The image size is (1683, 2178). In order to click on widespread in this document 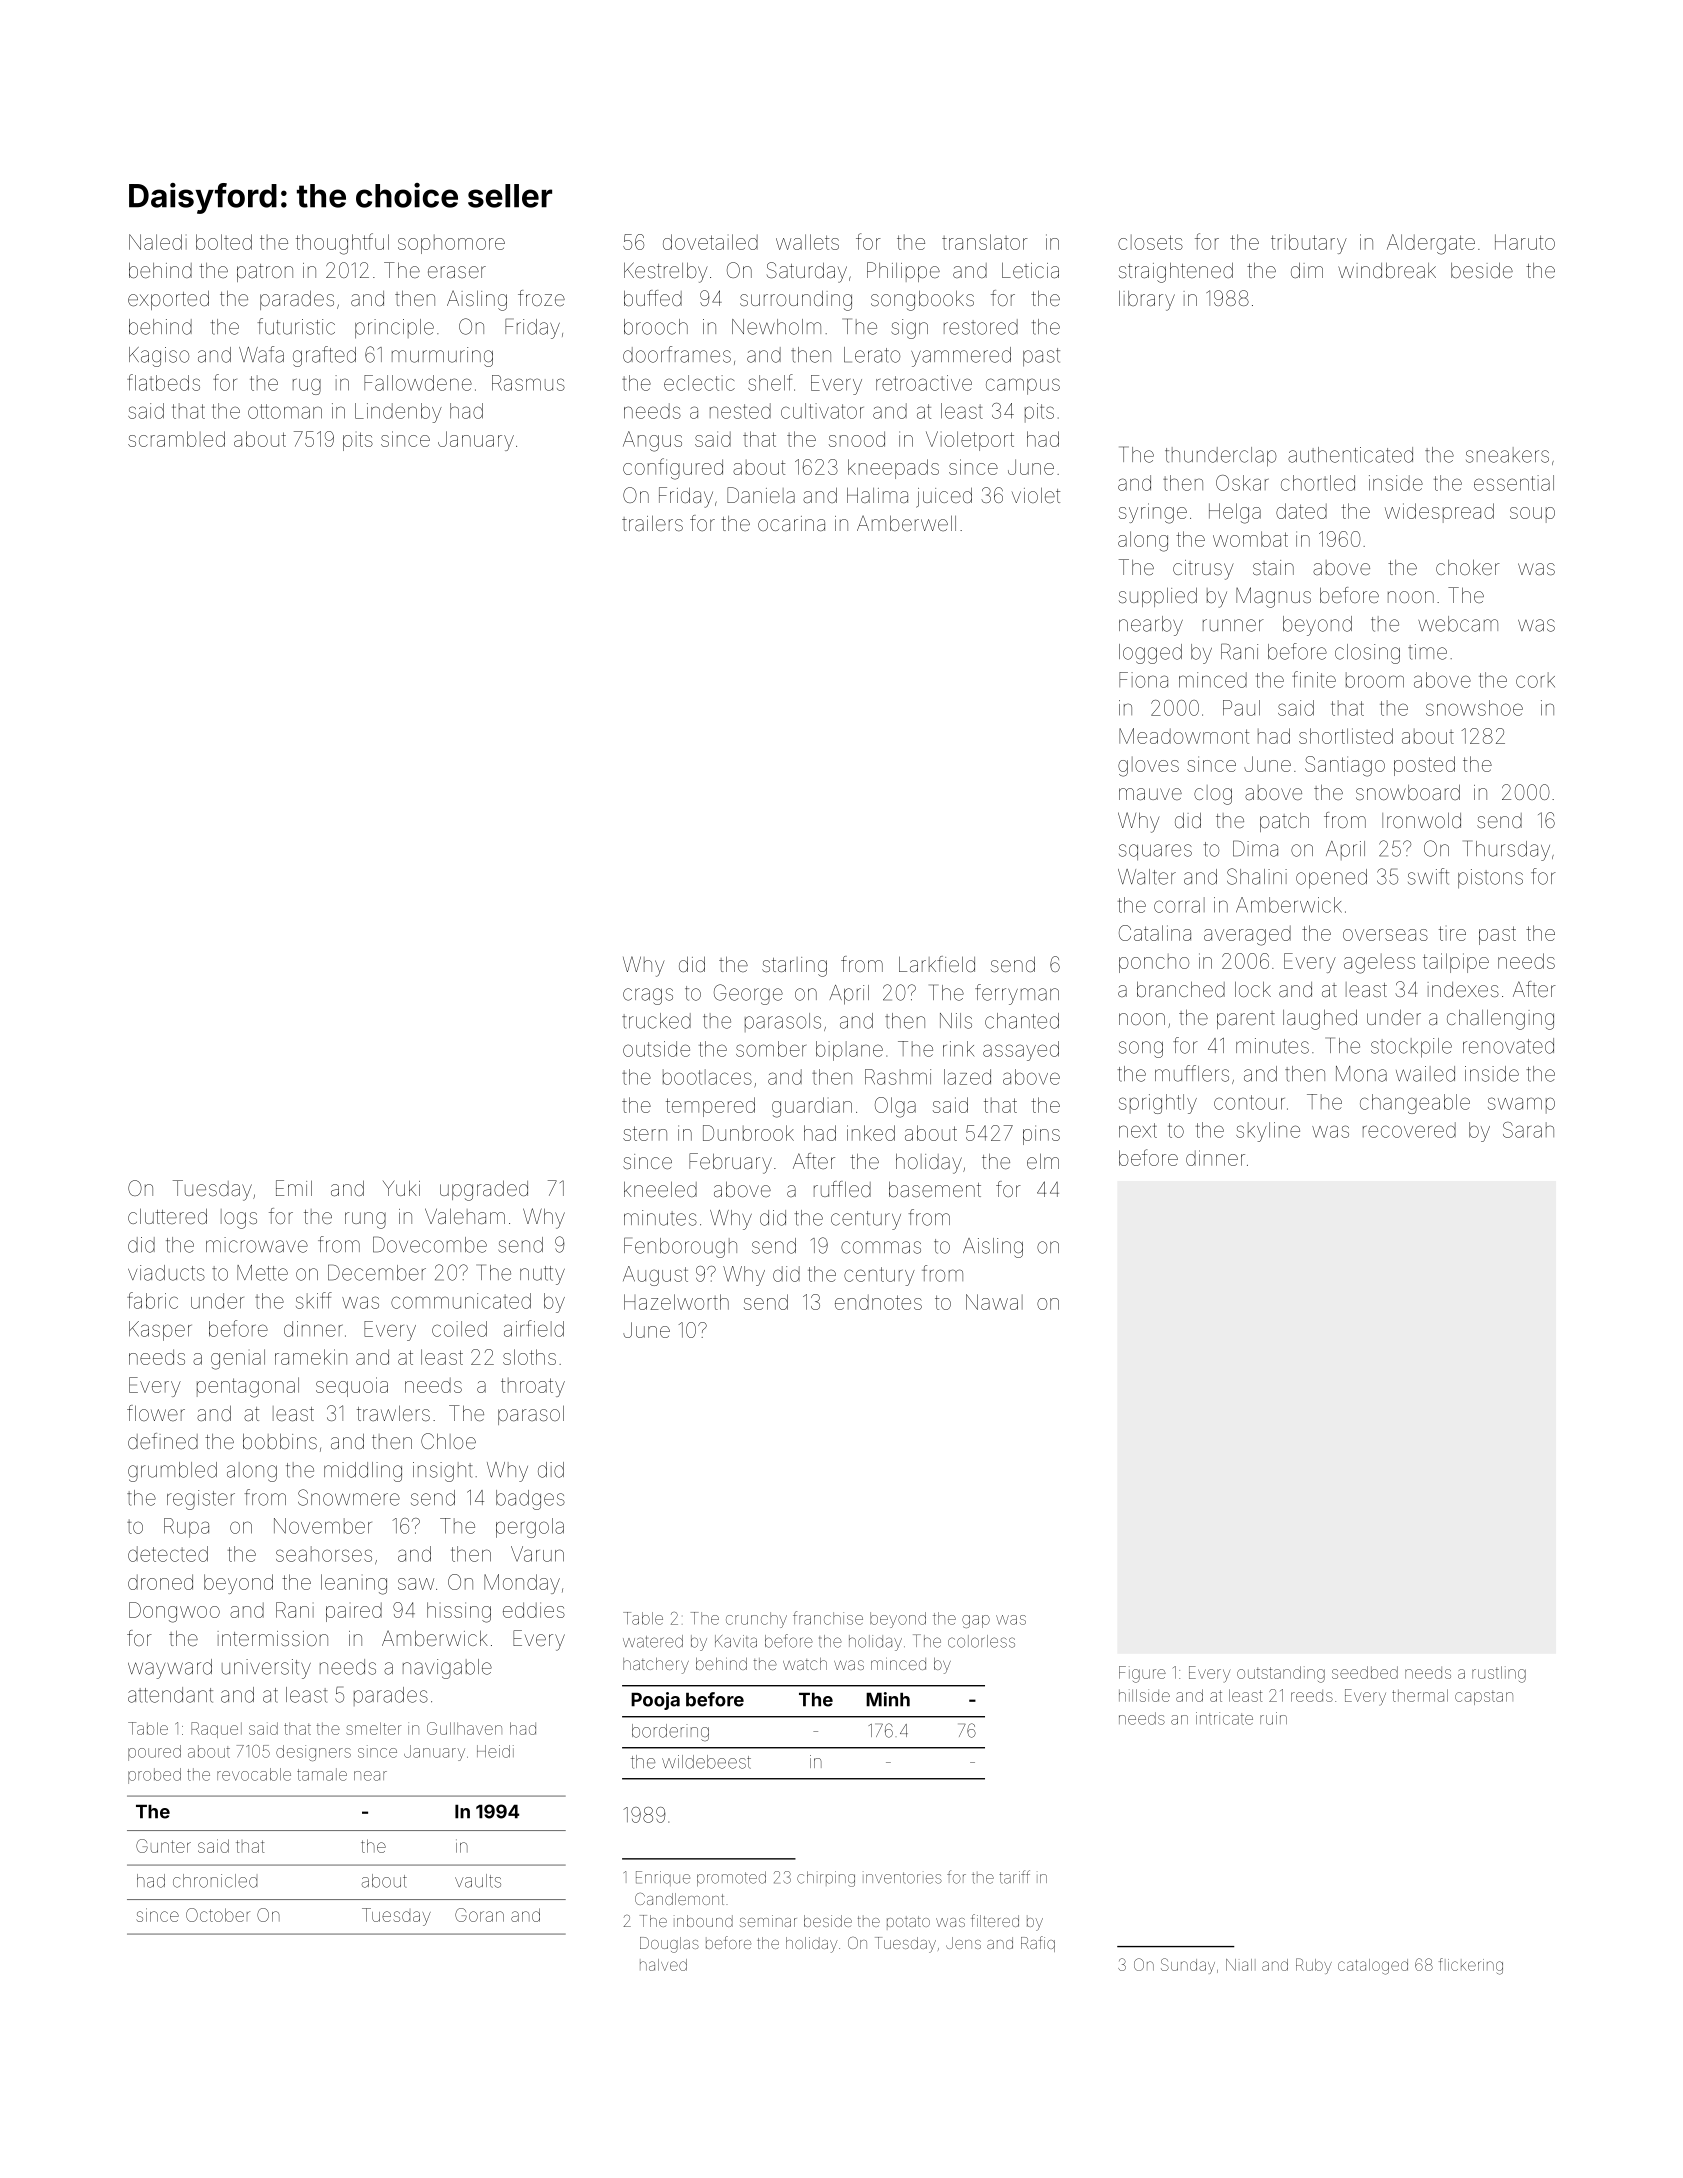, I will do `click(1439, 513)`.
